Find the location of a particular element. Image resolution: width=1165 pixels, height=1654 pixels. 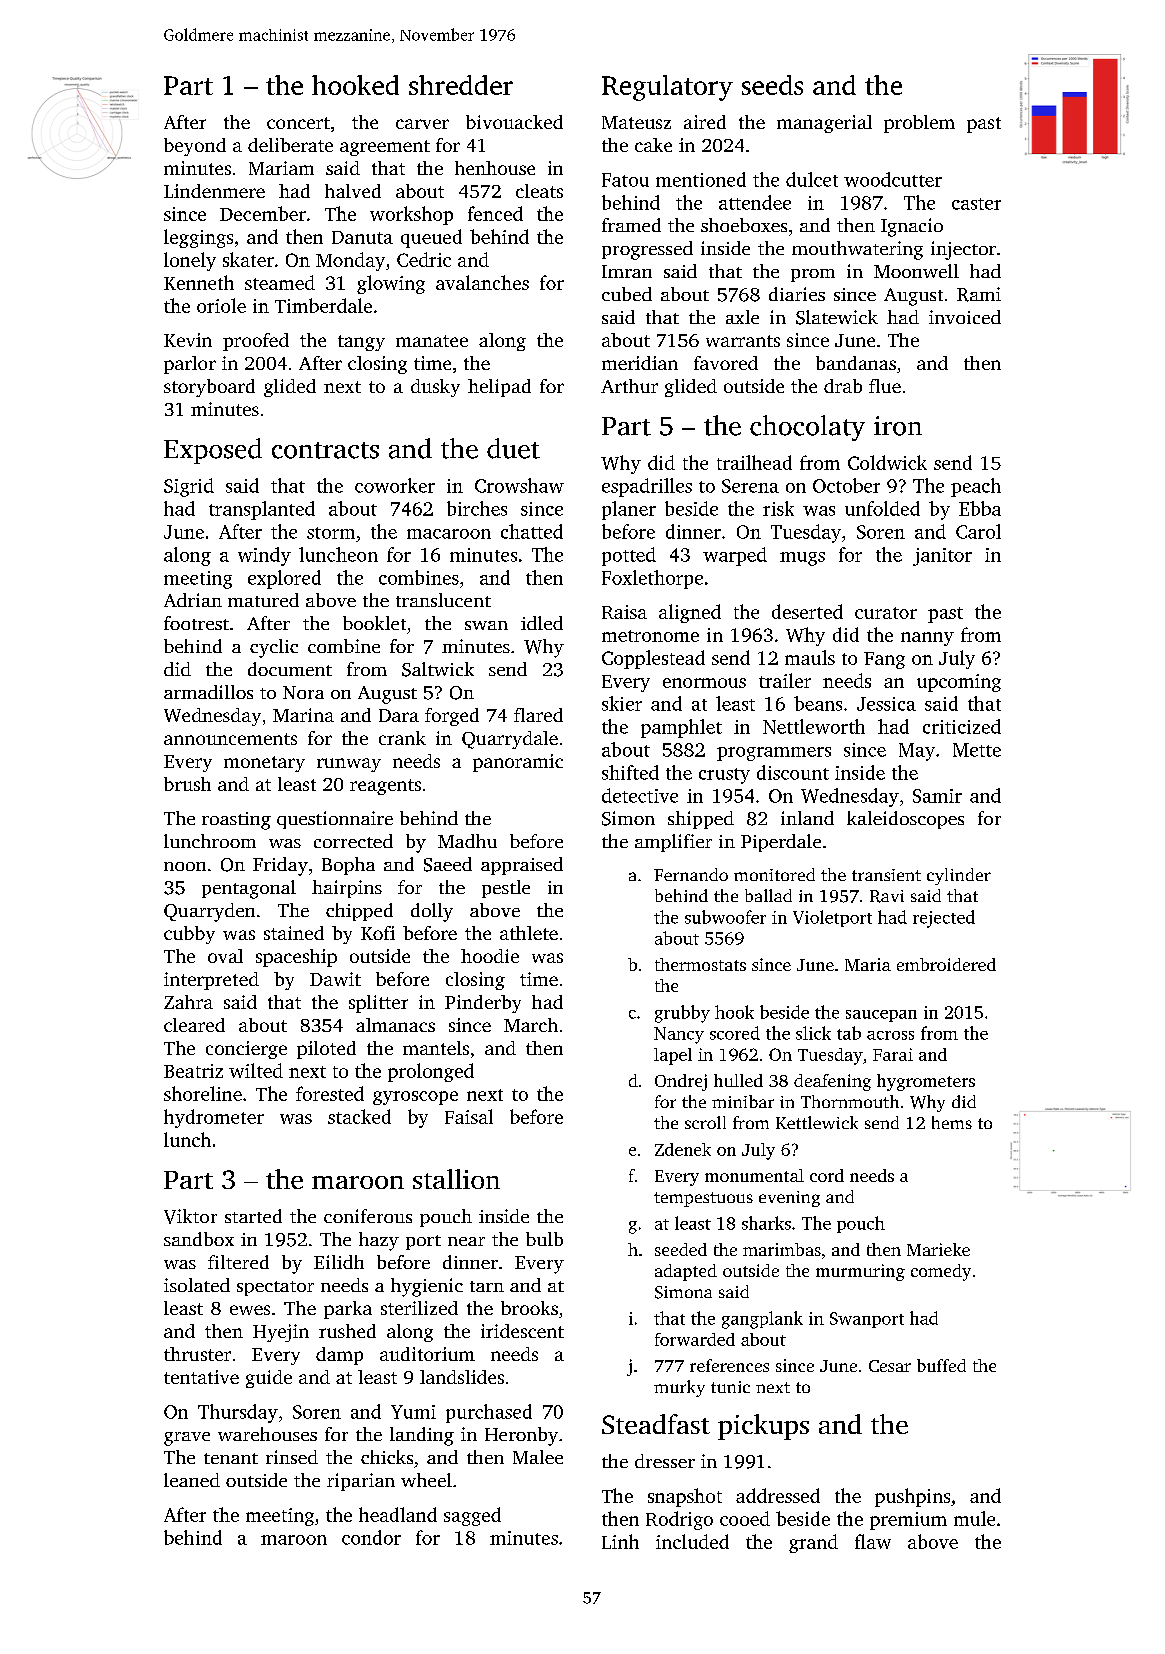

leaned is located at coordinates (192, 1480).
